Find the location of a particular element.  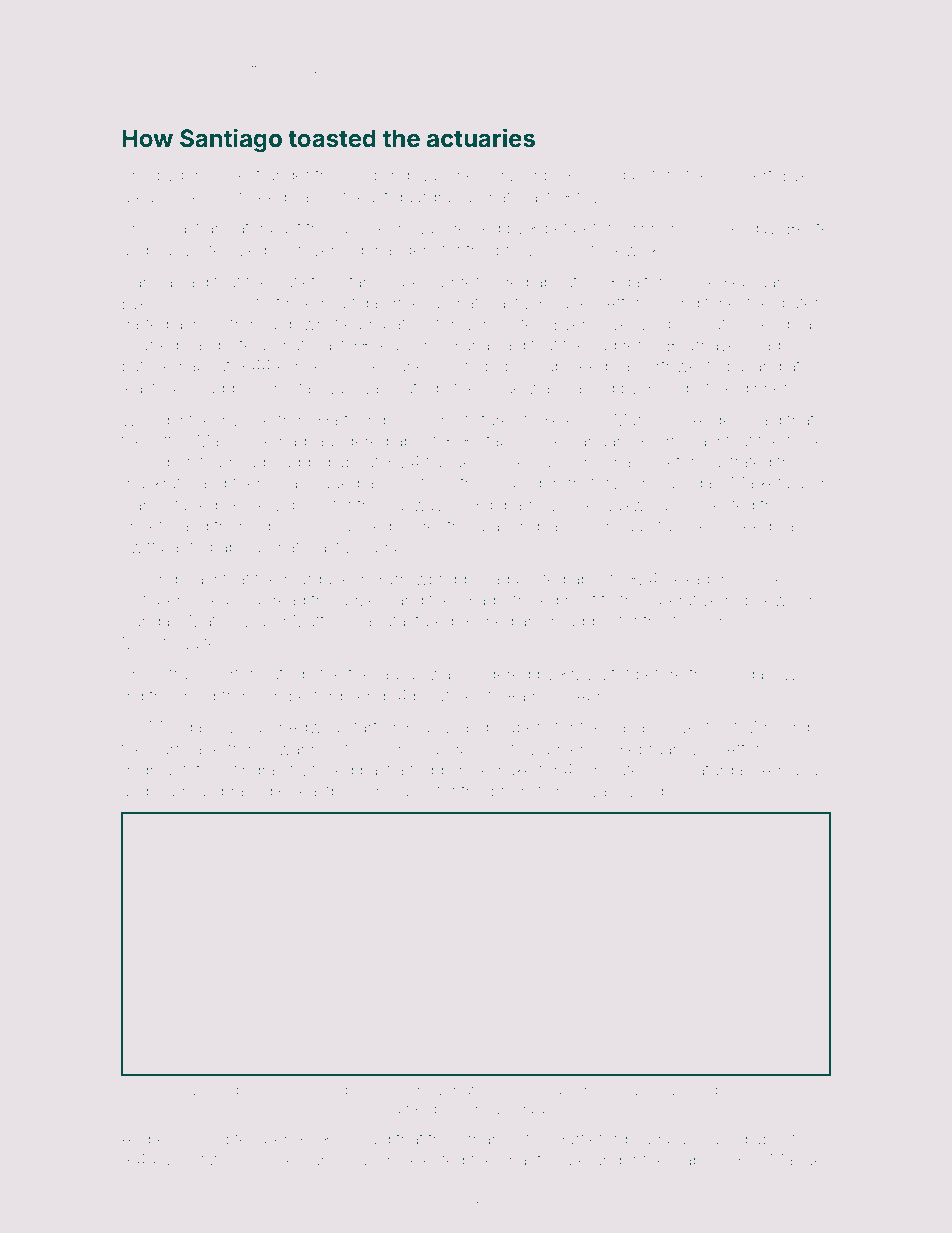

Bente is located at coordinates (808, 227).
